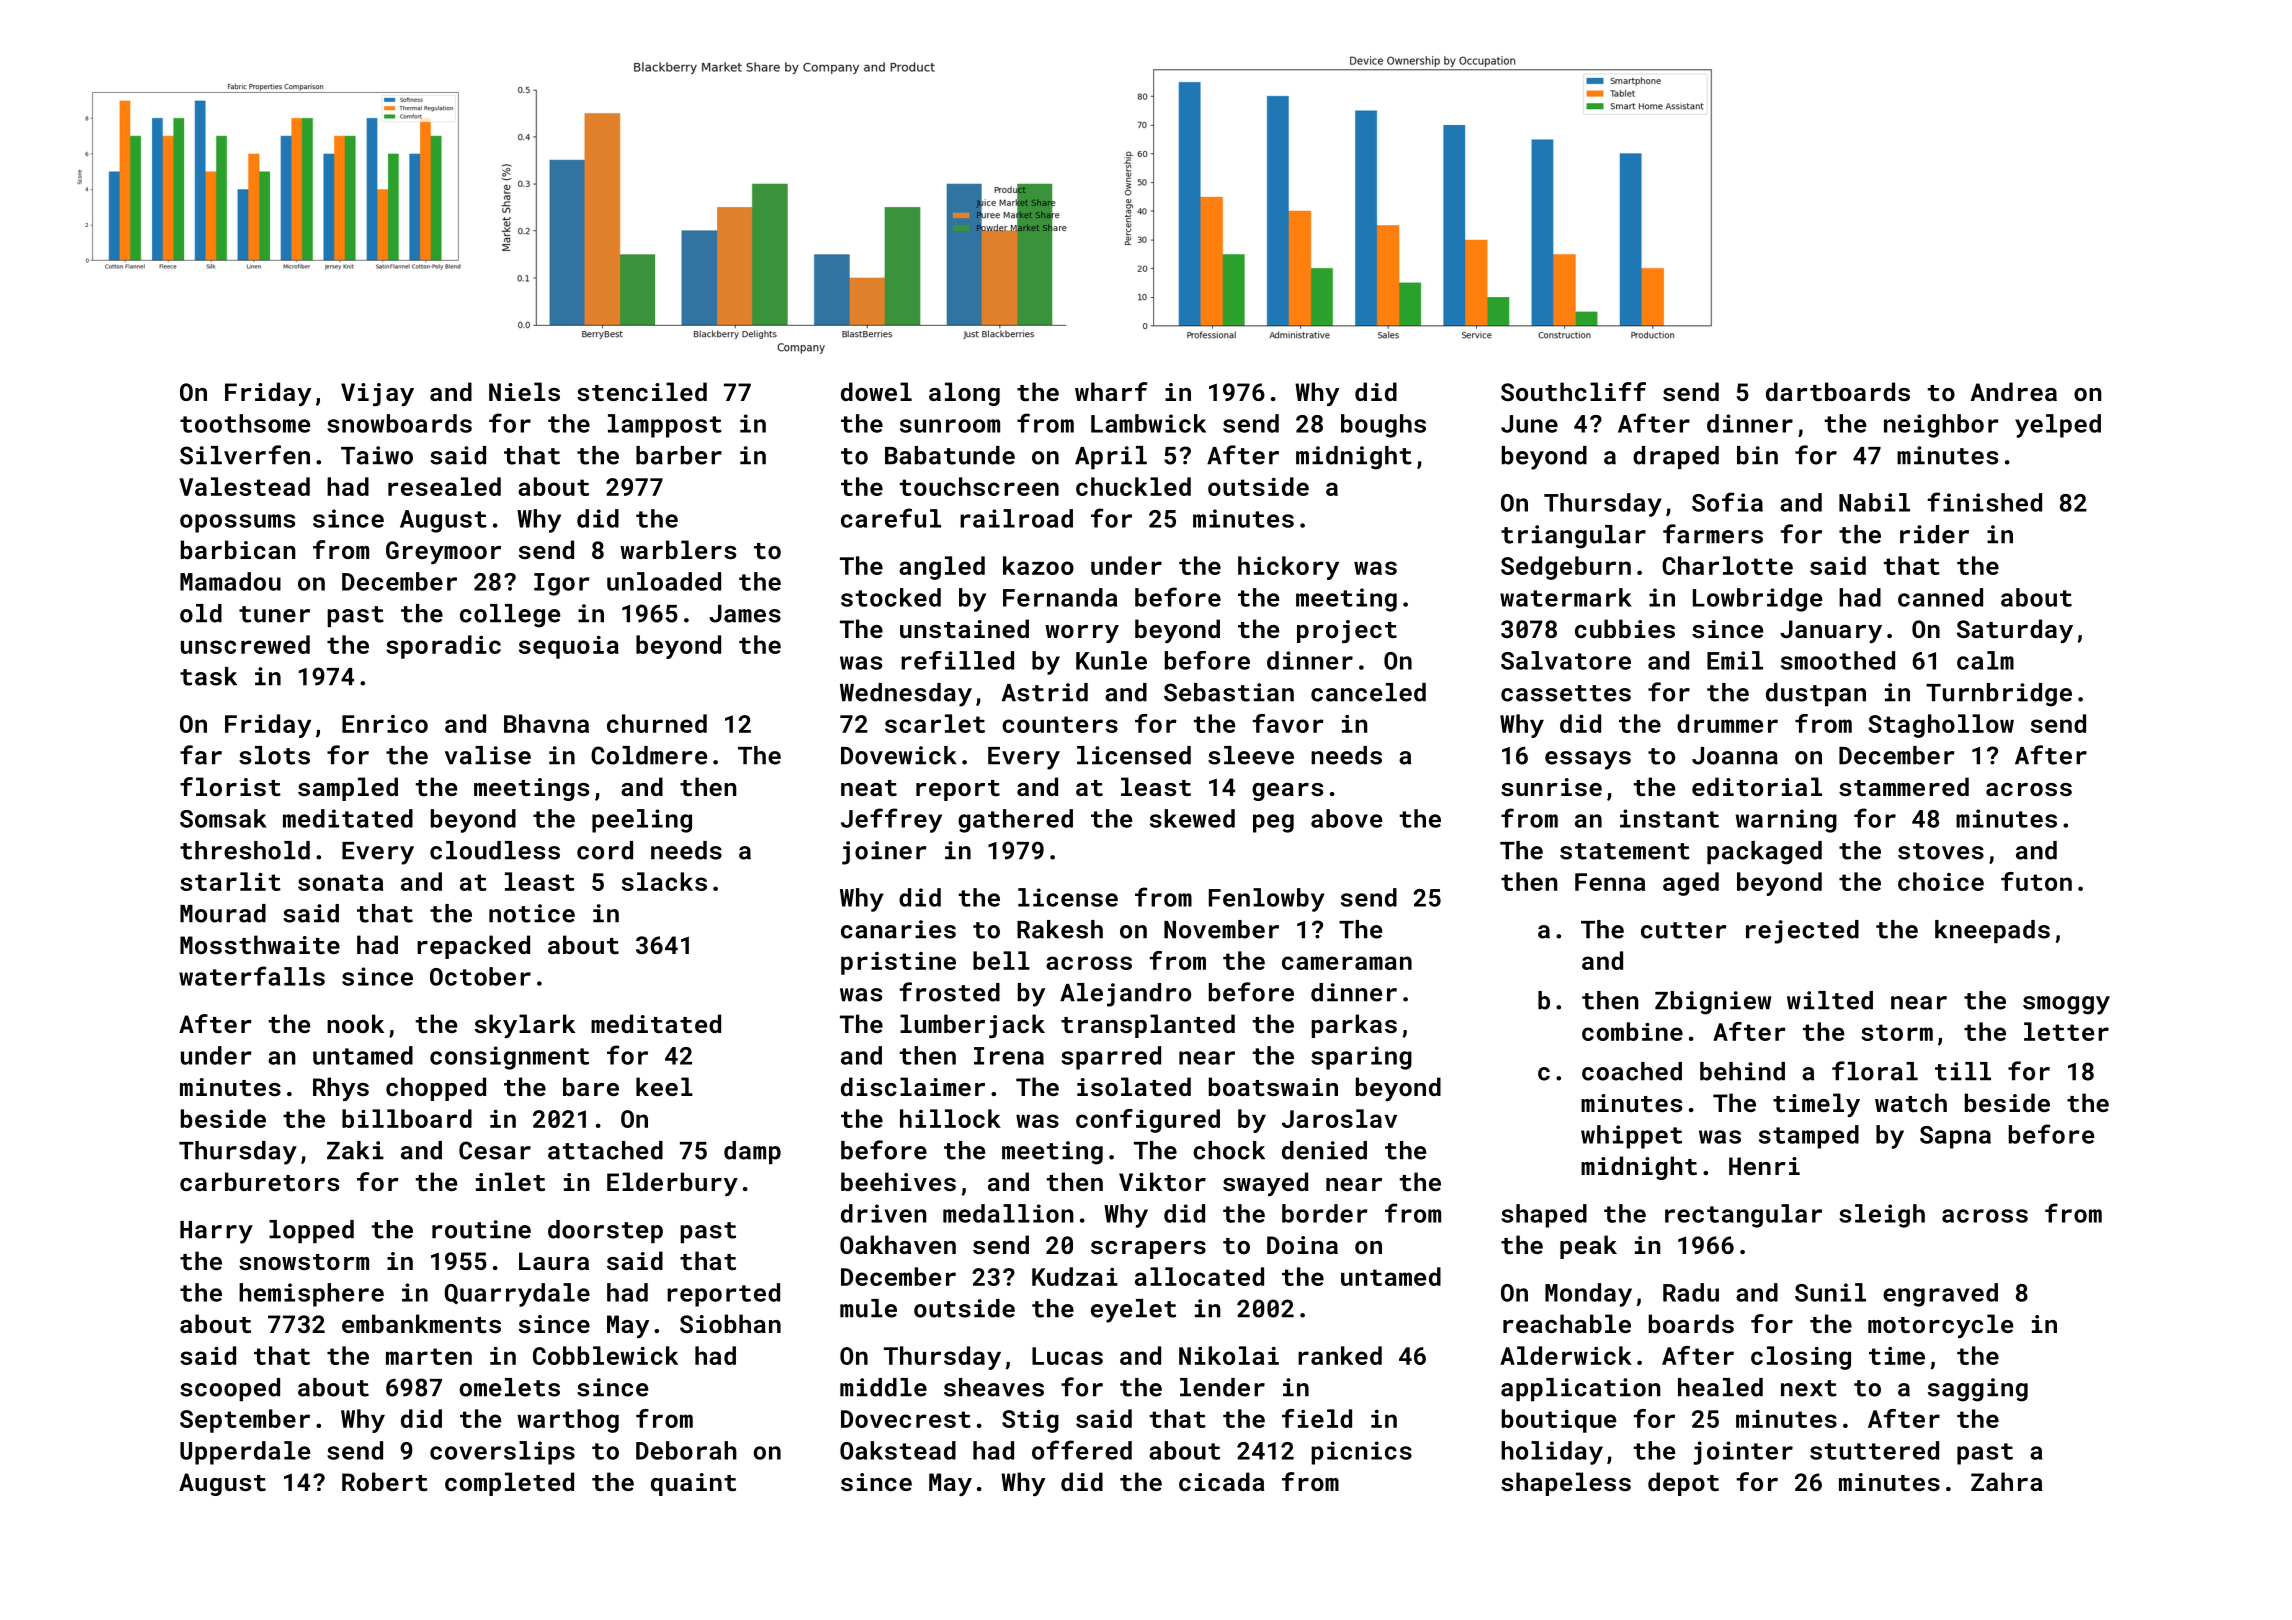 The height and width of the screenshot is (1620, 2292). Describe the element at coordinates (1743, 1453) in the screenshot. I see `jointer` at that location.
